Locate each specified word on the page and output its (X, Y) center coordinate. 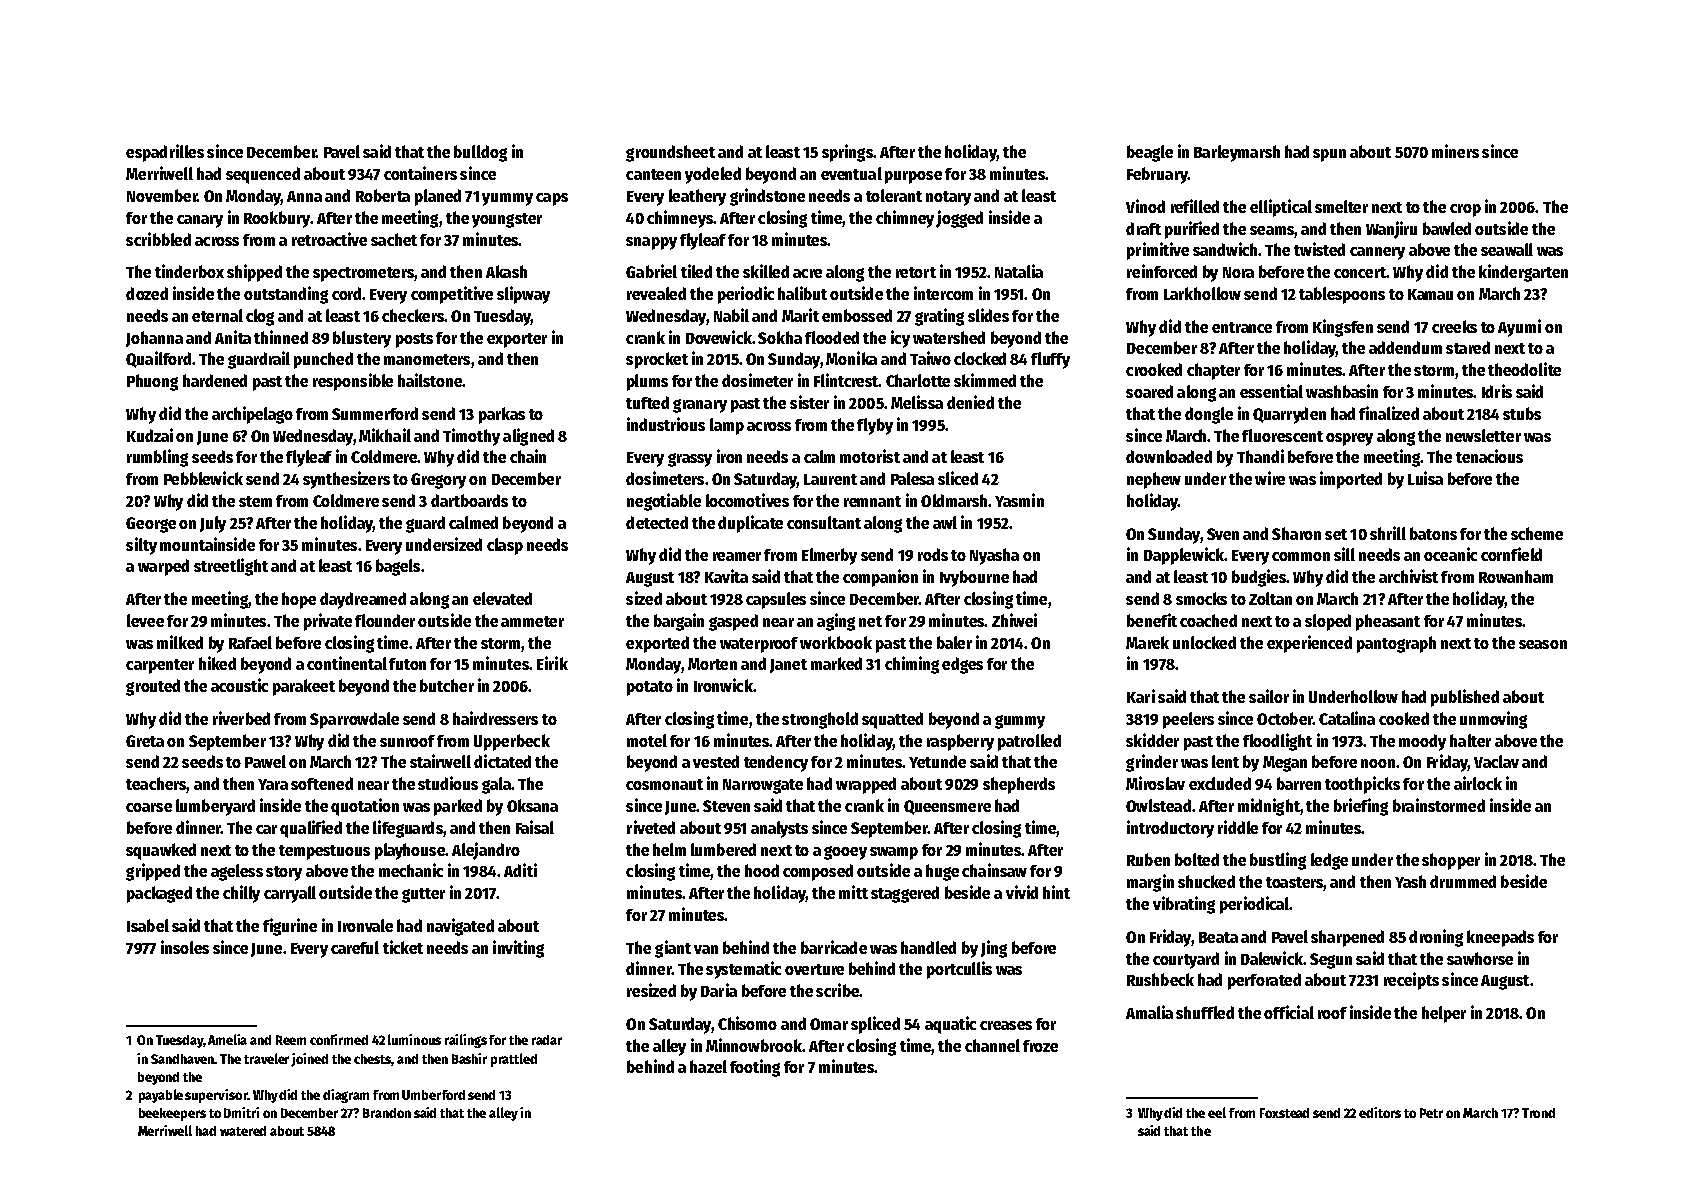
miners (1455, 151)
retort (916, 272)
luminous (414, 1039)
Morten (712, 664)
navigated (460, 927)
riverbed (241, 718)
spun (1329, 155)
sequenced (263, 175)
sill (1344, 554)
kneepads (1500, 938)
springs (847, 153)
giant (673, 949)
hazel (708, 1066)
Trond (1538, 1113)
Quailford (158, 359)
